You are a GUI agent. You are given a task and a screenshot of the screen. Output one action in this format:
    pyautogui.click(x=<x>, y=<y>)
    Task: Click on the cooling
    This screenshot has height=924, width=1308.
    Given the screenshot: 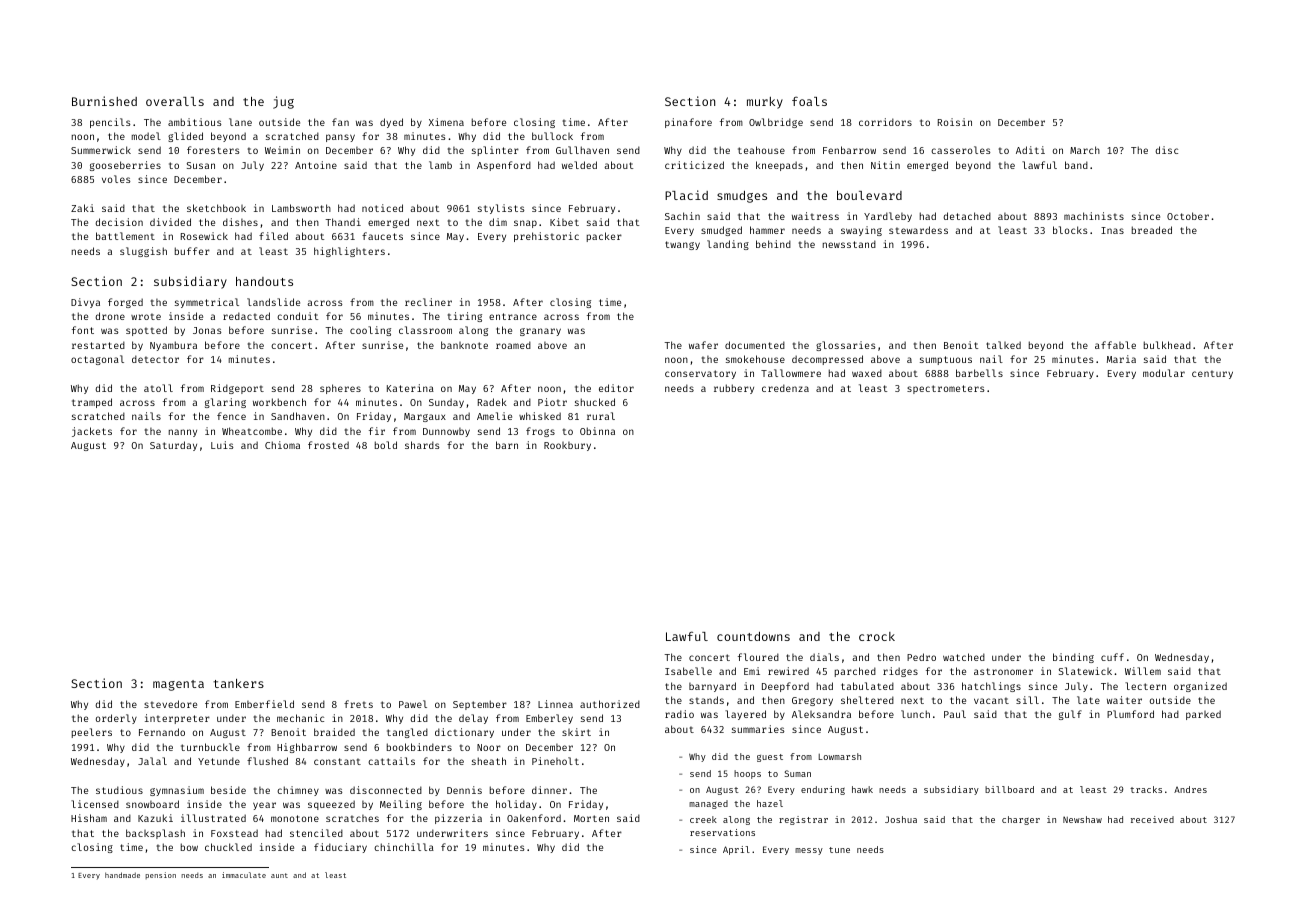 What is the action you would take?
    pyautogui.click(x=370, y=331)
